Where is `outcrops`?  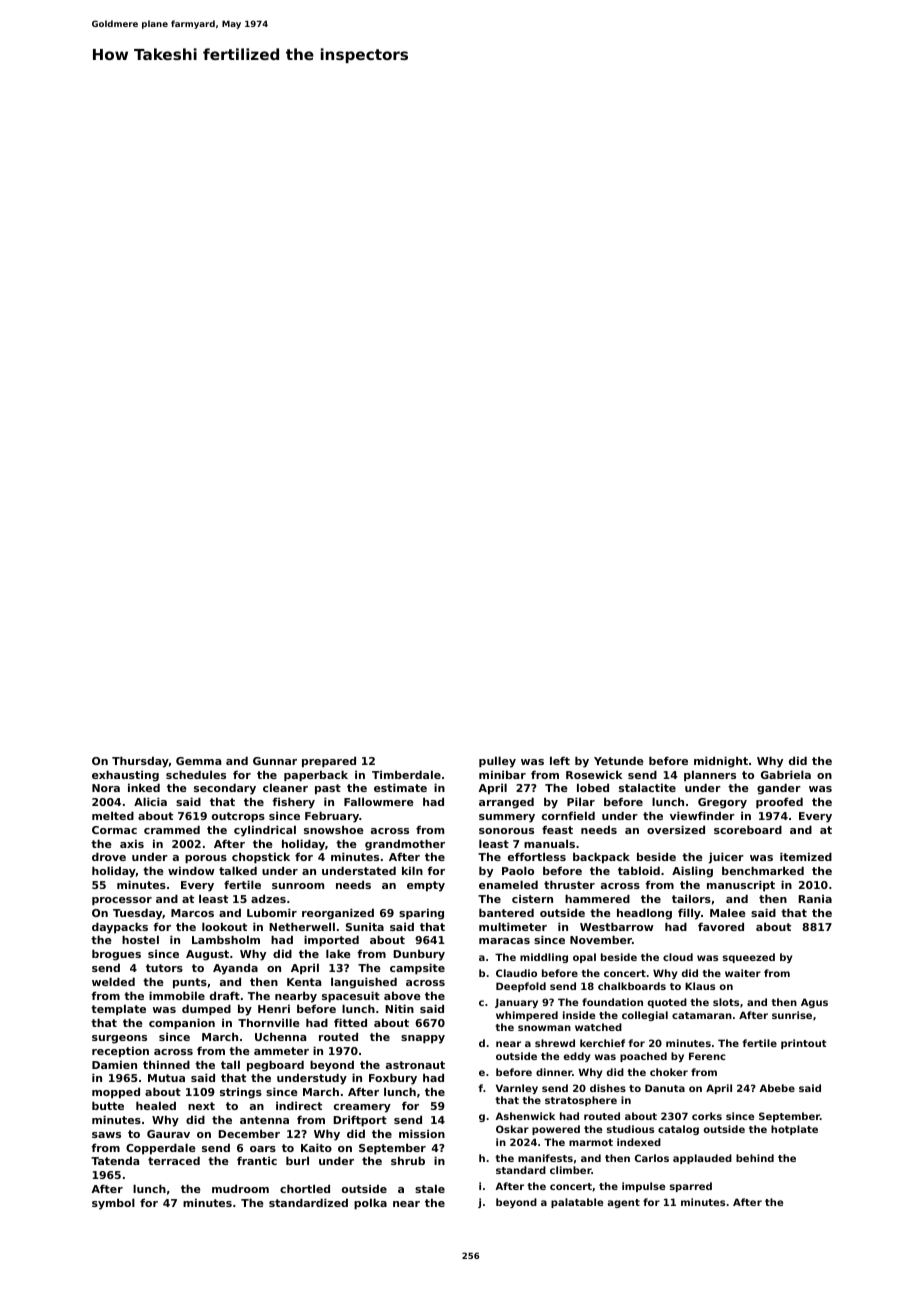 outcrops is located at coordinates (238, 817).
